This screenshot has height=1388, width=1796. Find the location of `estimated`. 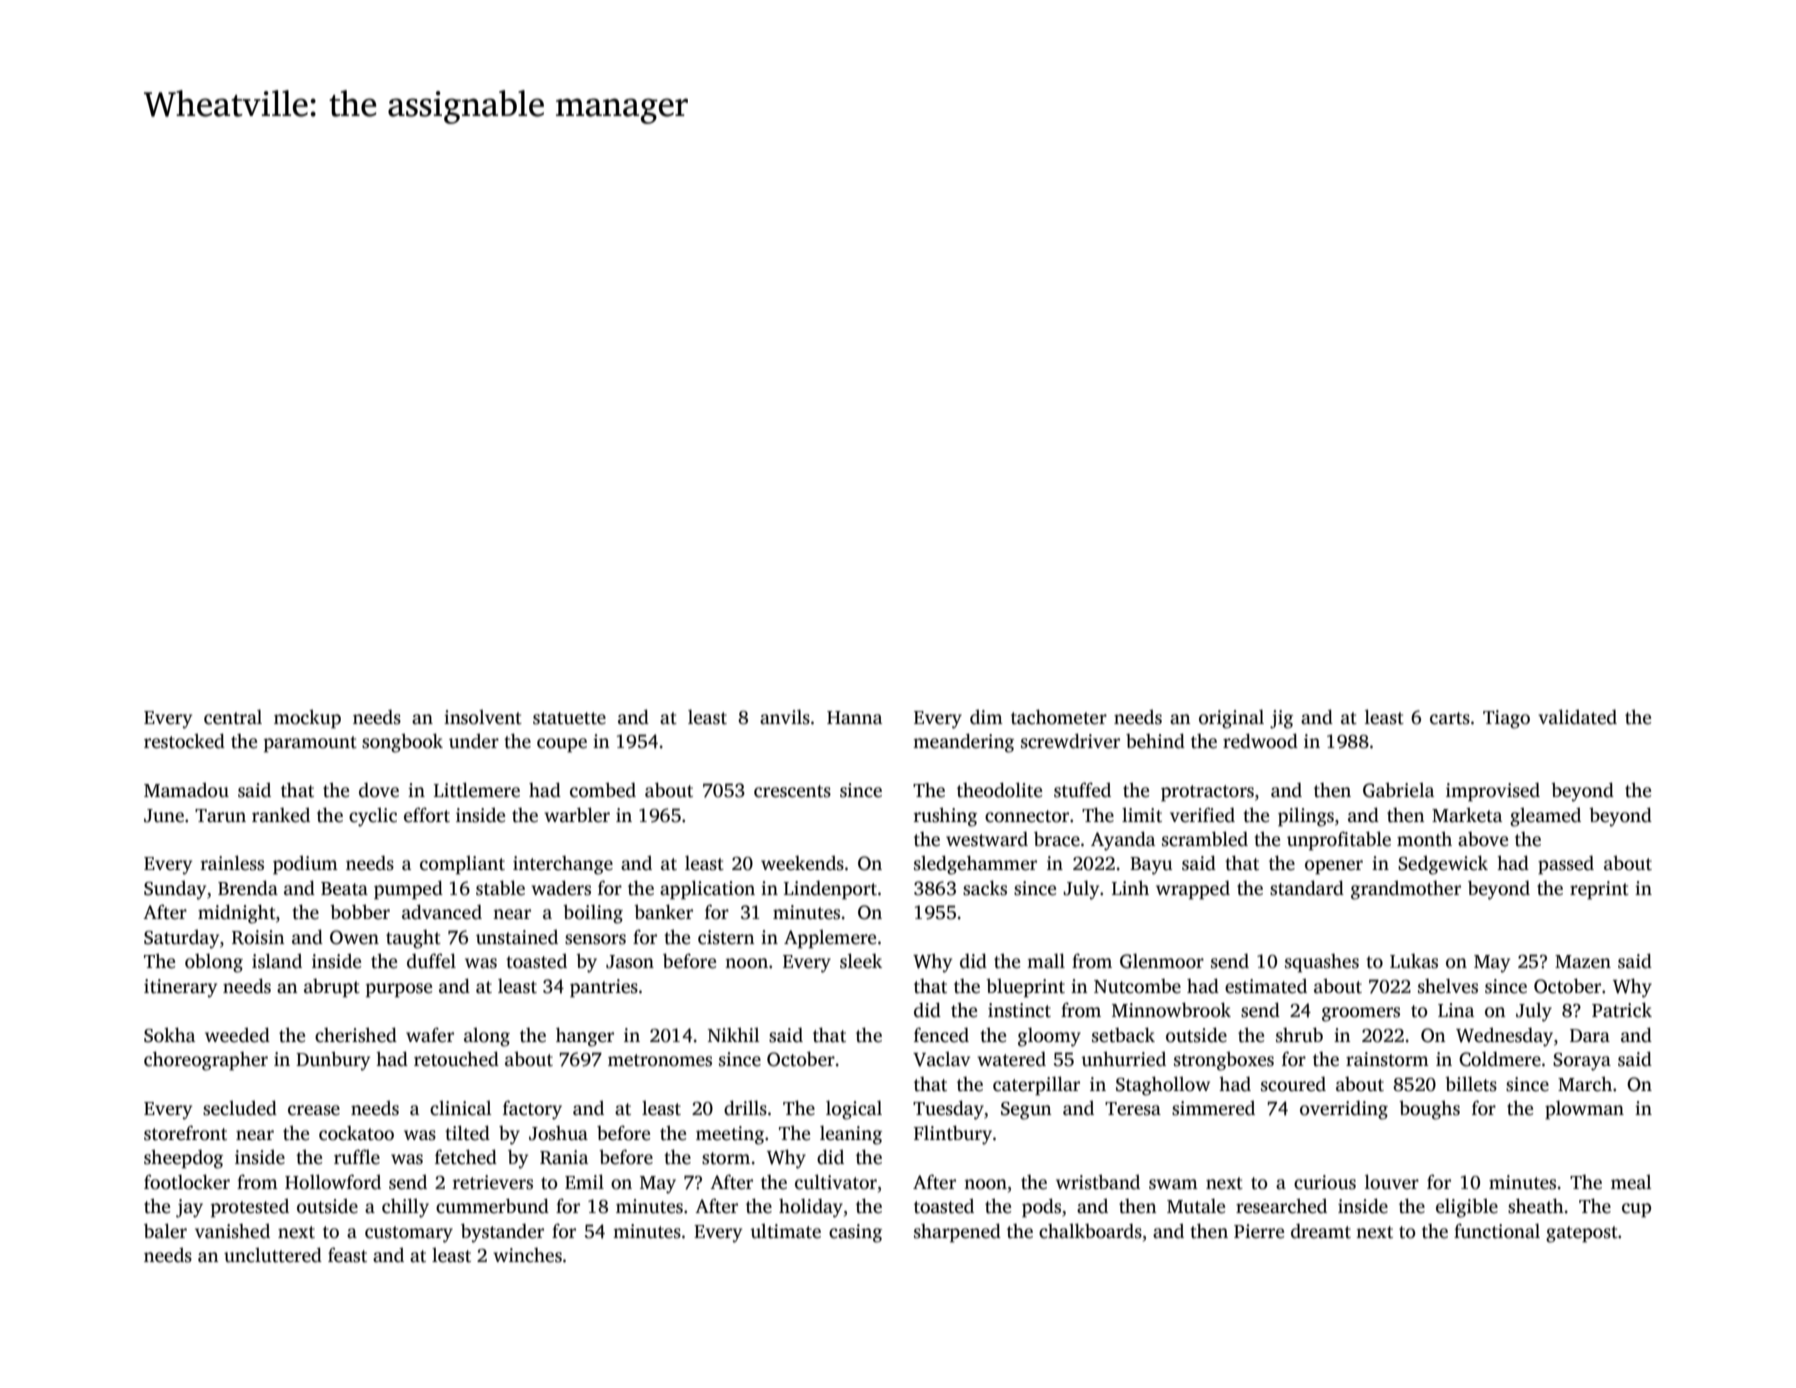

estimated is located at coordinates (1266, 986).
